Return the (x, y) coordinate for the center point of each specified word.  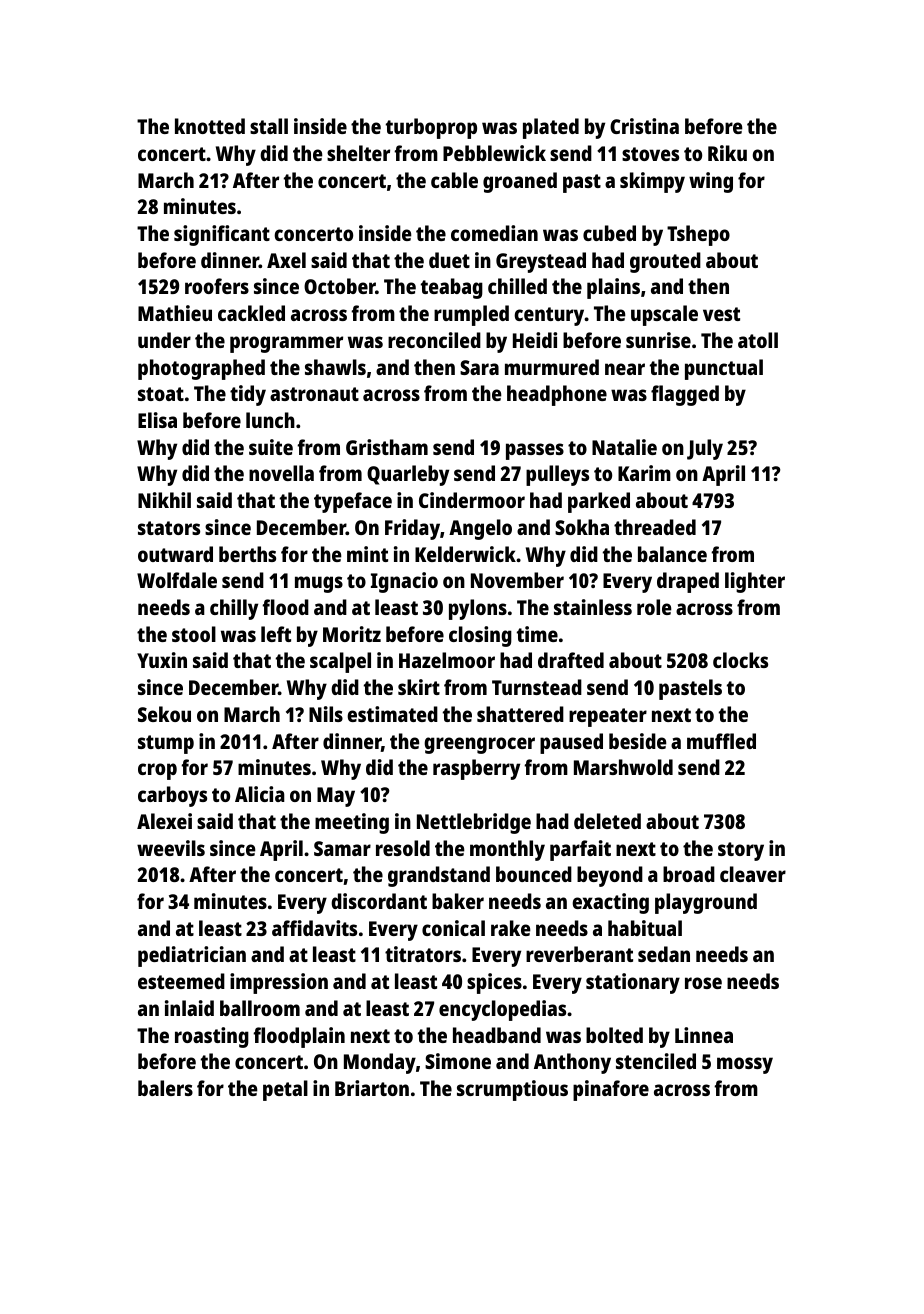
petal (285, 1090)
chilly (234, 609)
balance (672, 554)
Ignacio (404, 582)
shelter (358, 153)
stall (269, 126)
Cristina (644, 126)
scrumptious (512, 1090)
